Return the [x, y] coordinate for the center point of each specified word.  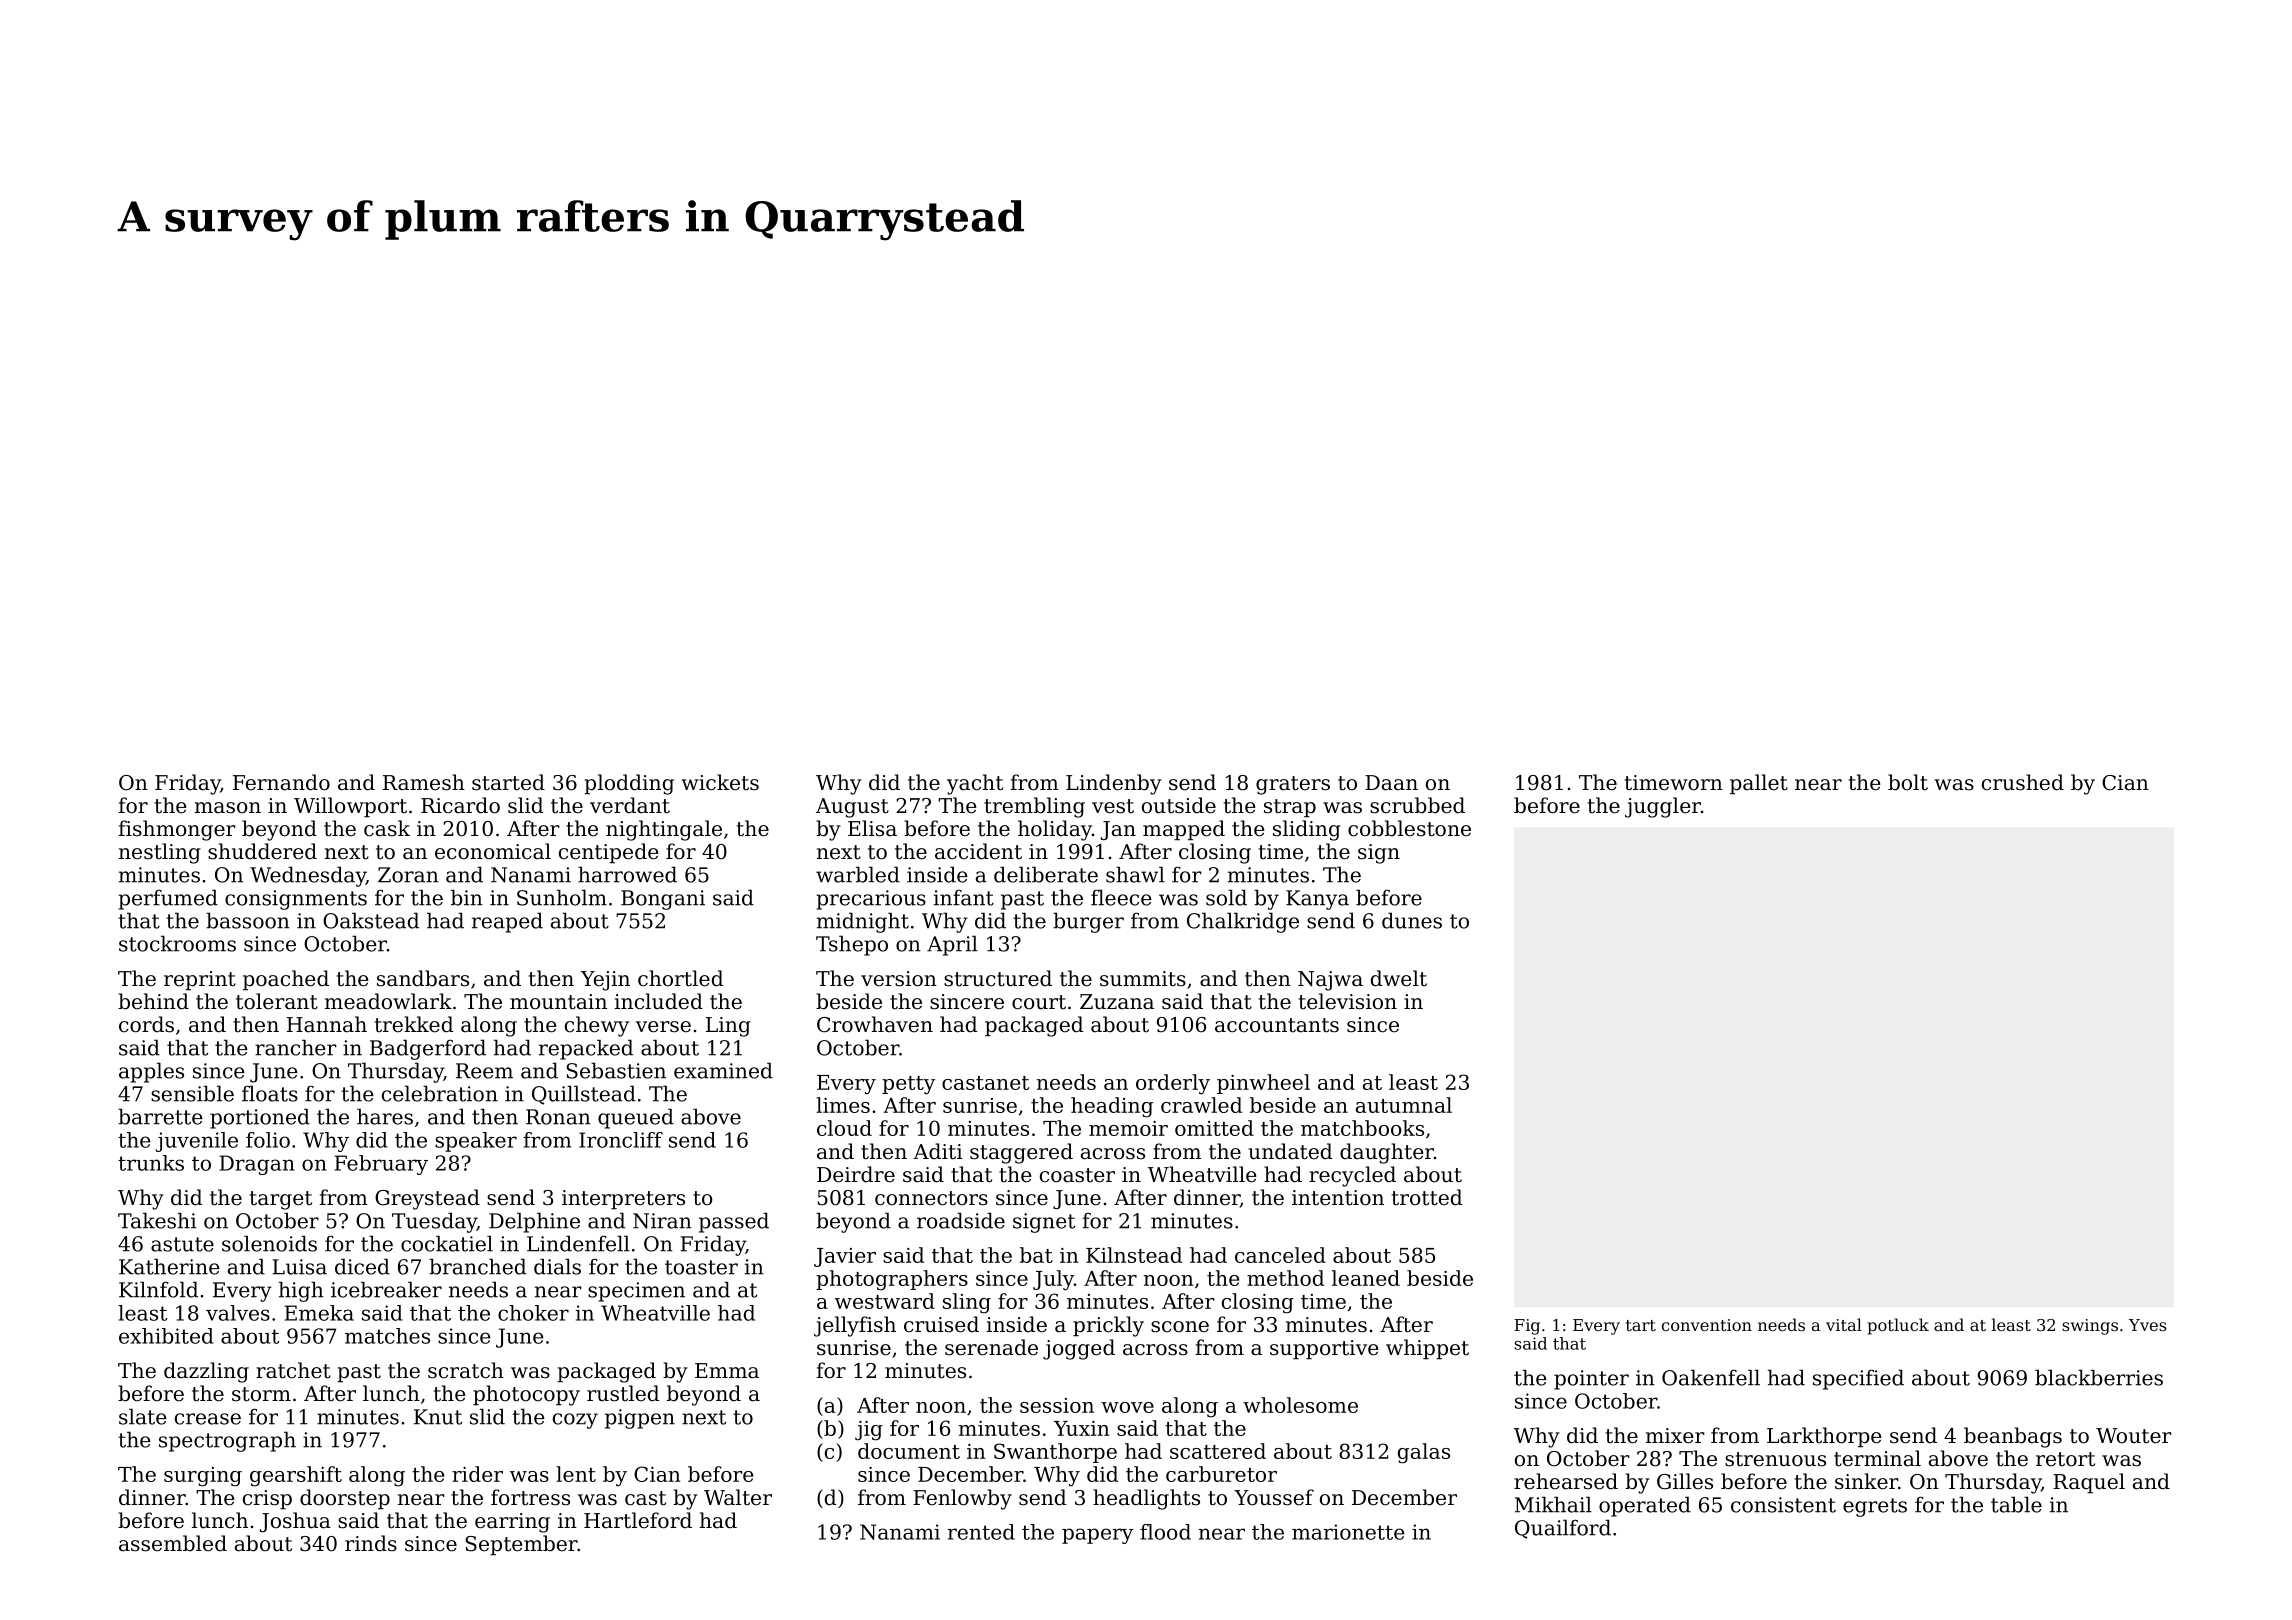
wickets [720, 782]
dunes [1412, 920]
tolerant [277, 1001]
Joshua [295, 1522]
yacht [975, 784]
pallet [1759, 784]
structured [998, 978]
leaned [1366, 1278]
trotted [1427, 1197]
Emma [727, 1371]
